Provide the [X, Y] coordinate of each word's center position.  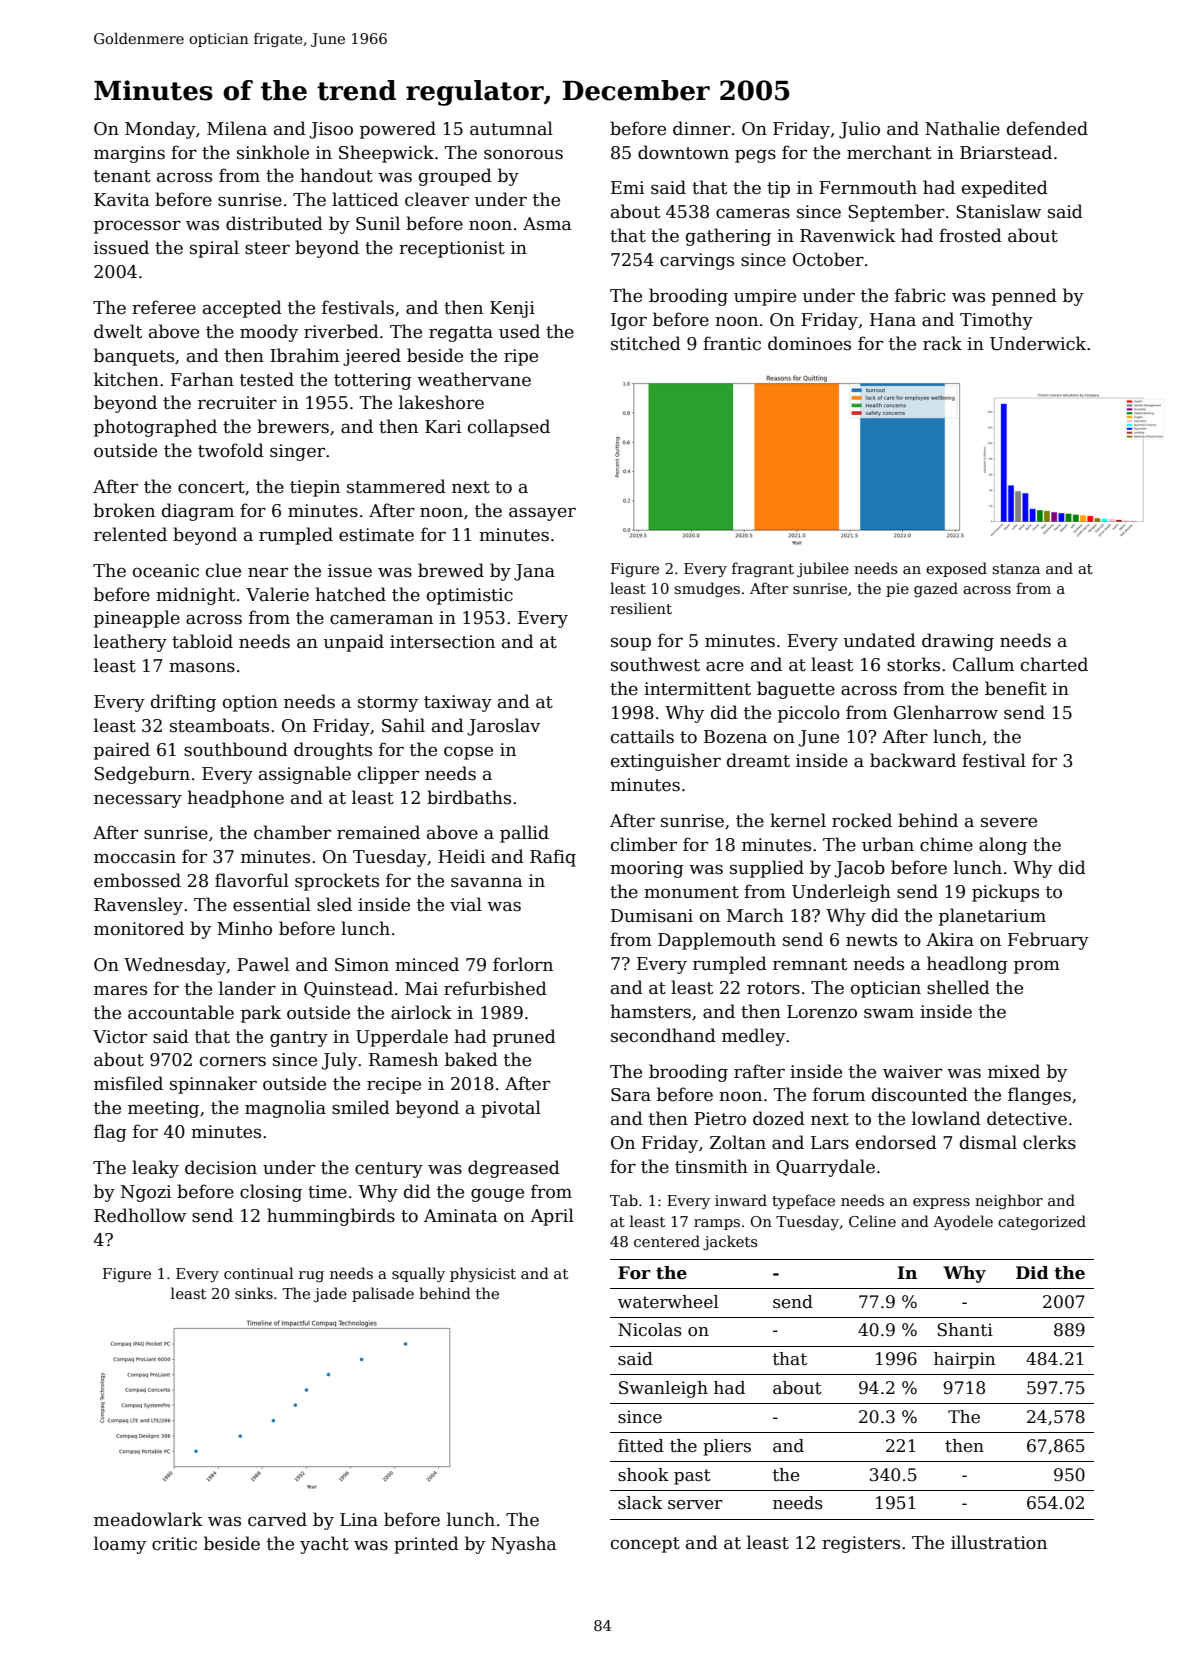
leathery [130, 643]
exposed [956, 569]
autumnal [511, 128]
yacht [324, 1545]
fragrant [763, 570]
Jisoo [331, 130]
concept [645, 1545]
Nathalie [962, 128]
